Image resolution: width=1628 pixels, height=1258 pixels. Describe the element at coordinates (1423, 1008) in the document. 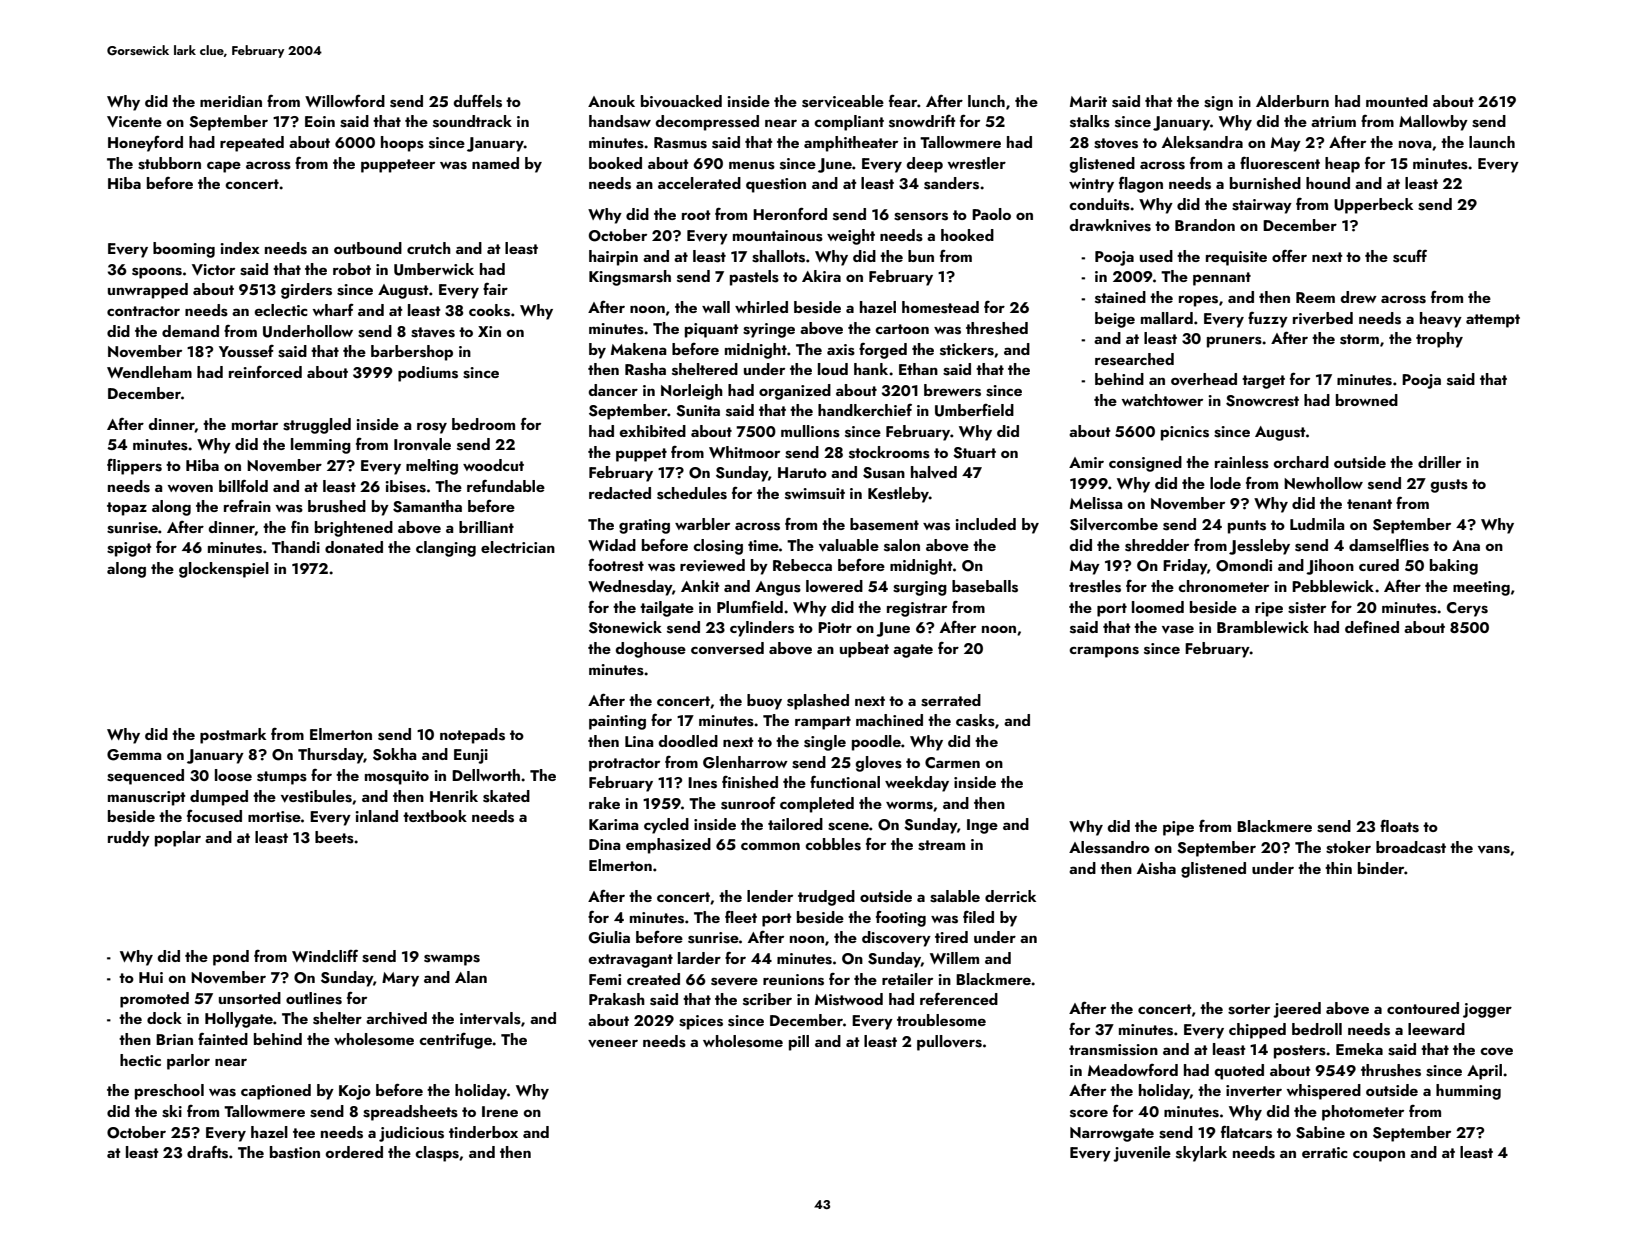

I see `contoured` at that location.
